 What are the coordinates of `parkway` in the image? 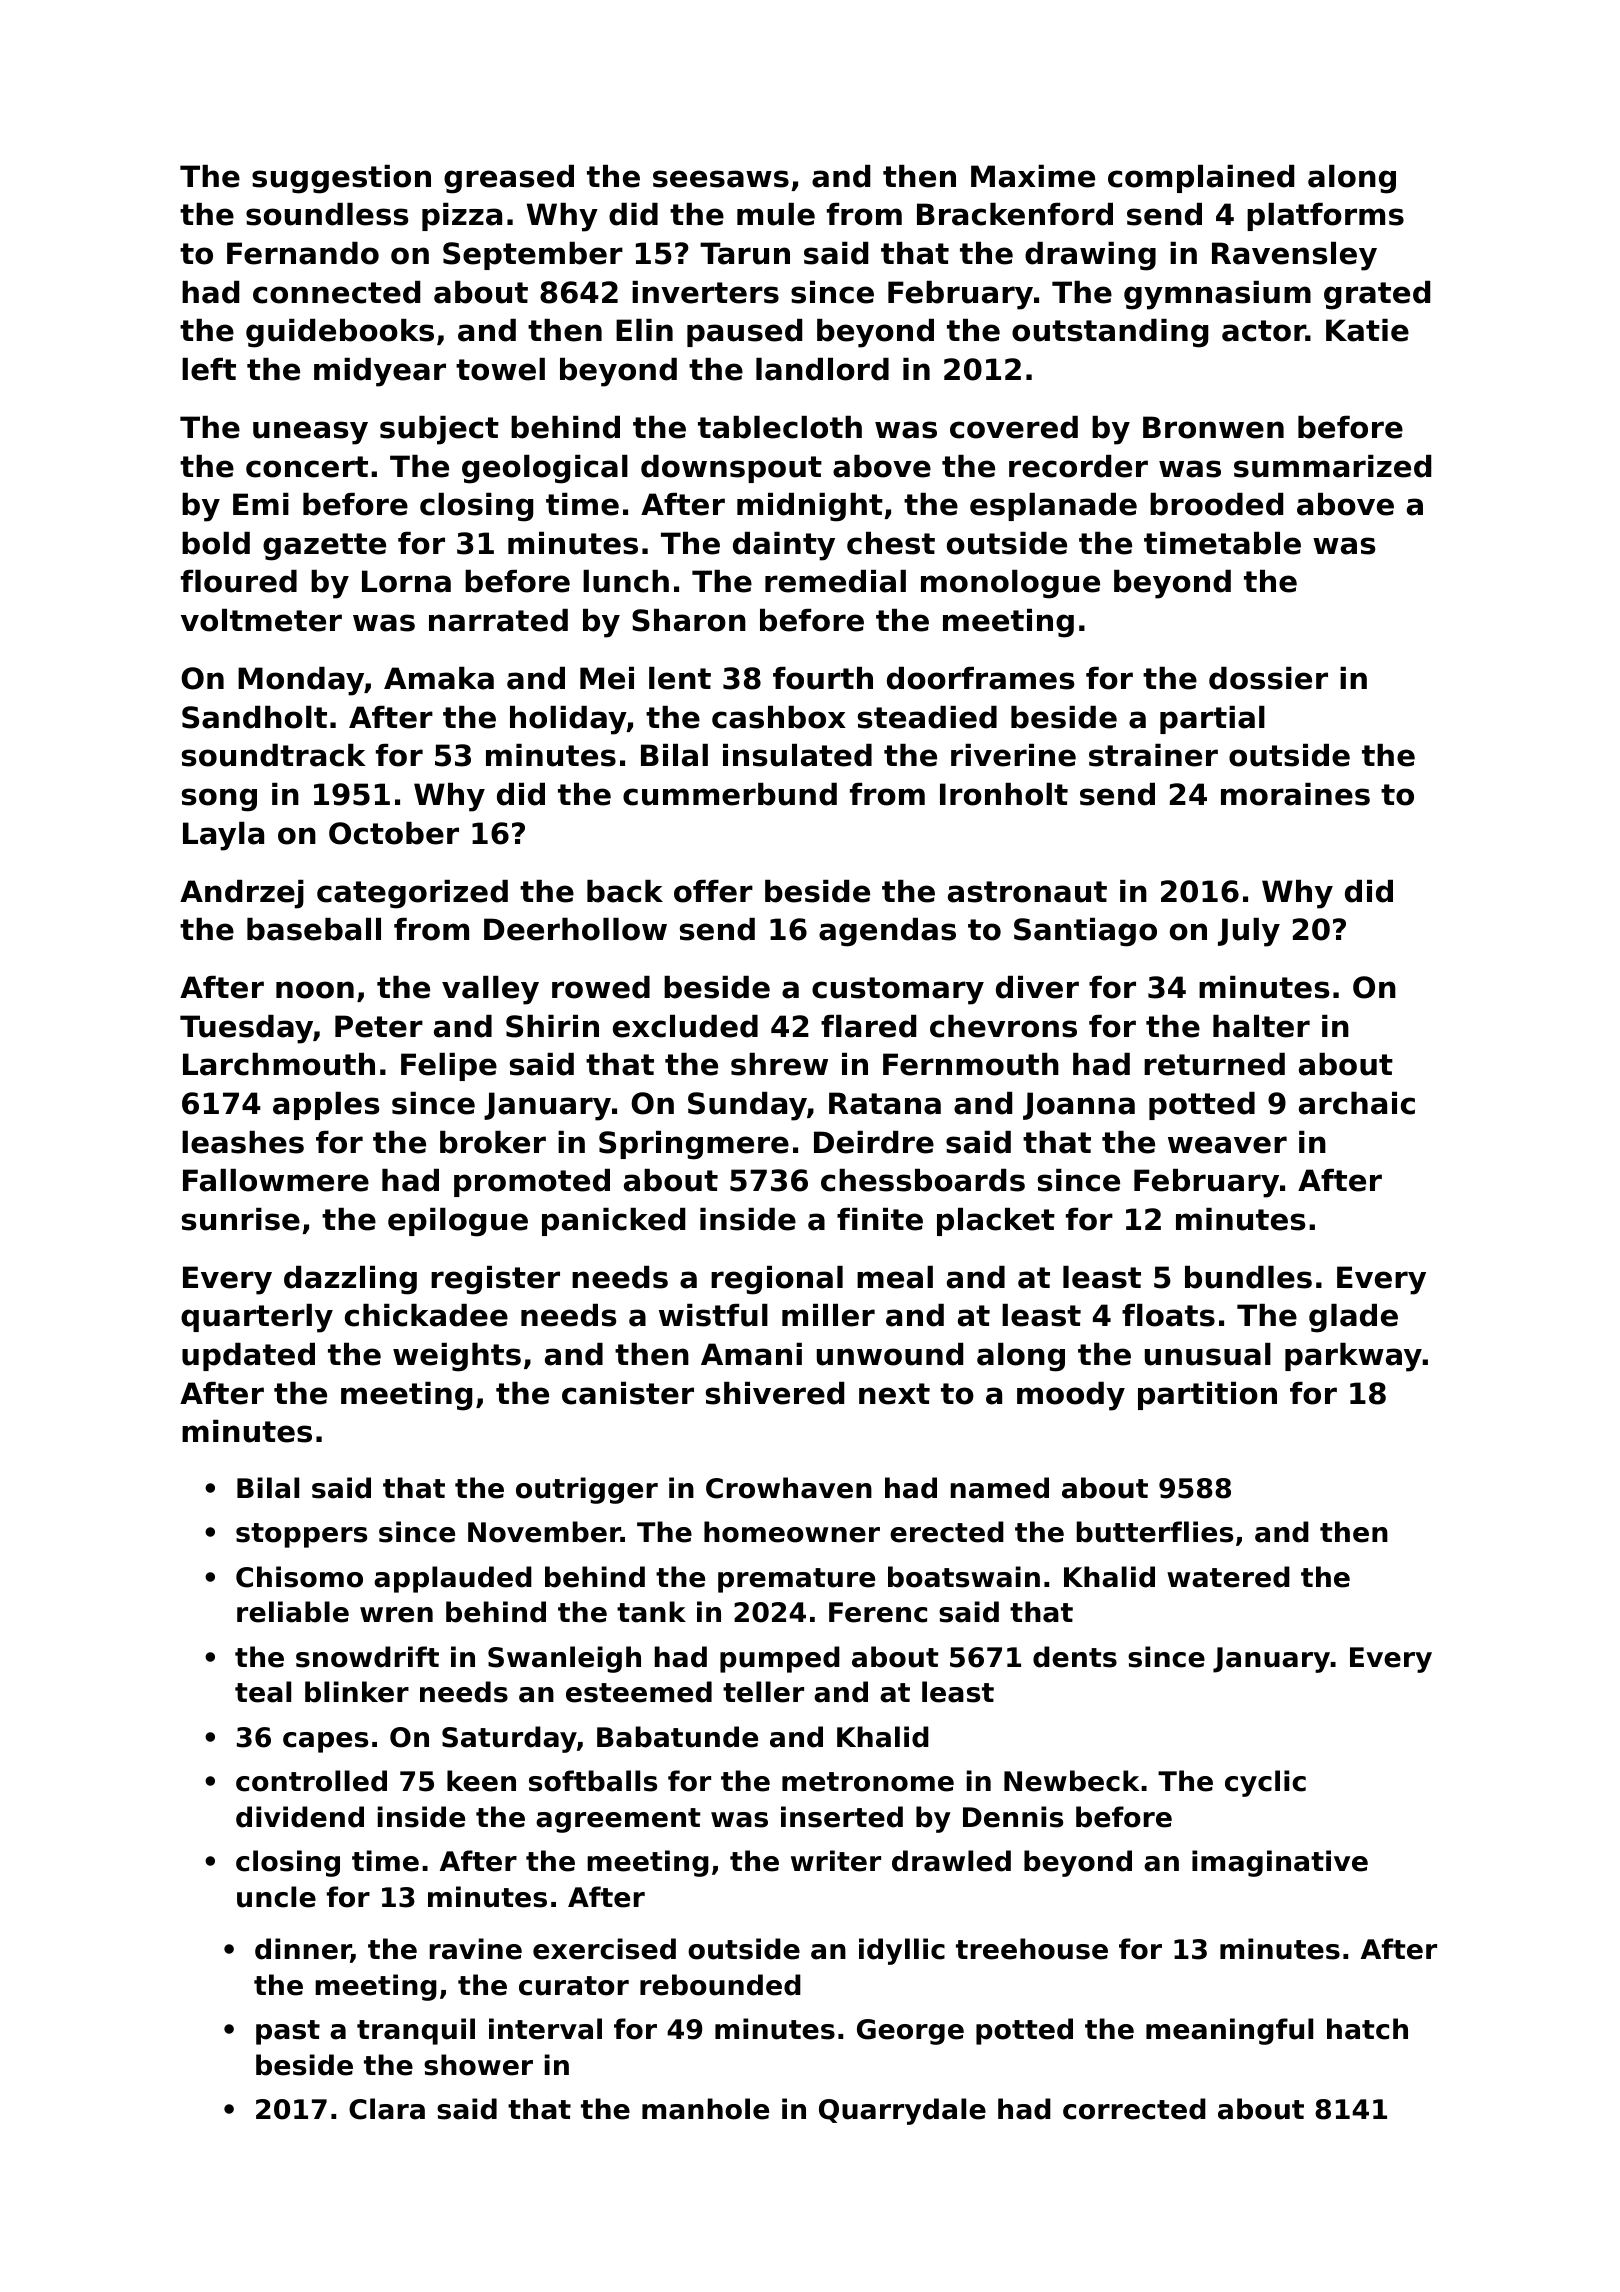 It's located at (1353, 1357).
